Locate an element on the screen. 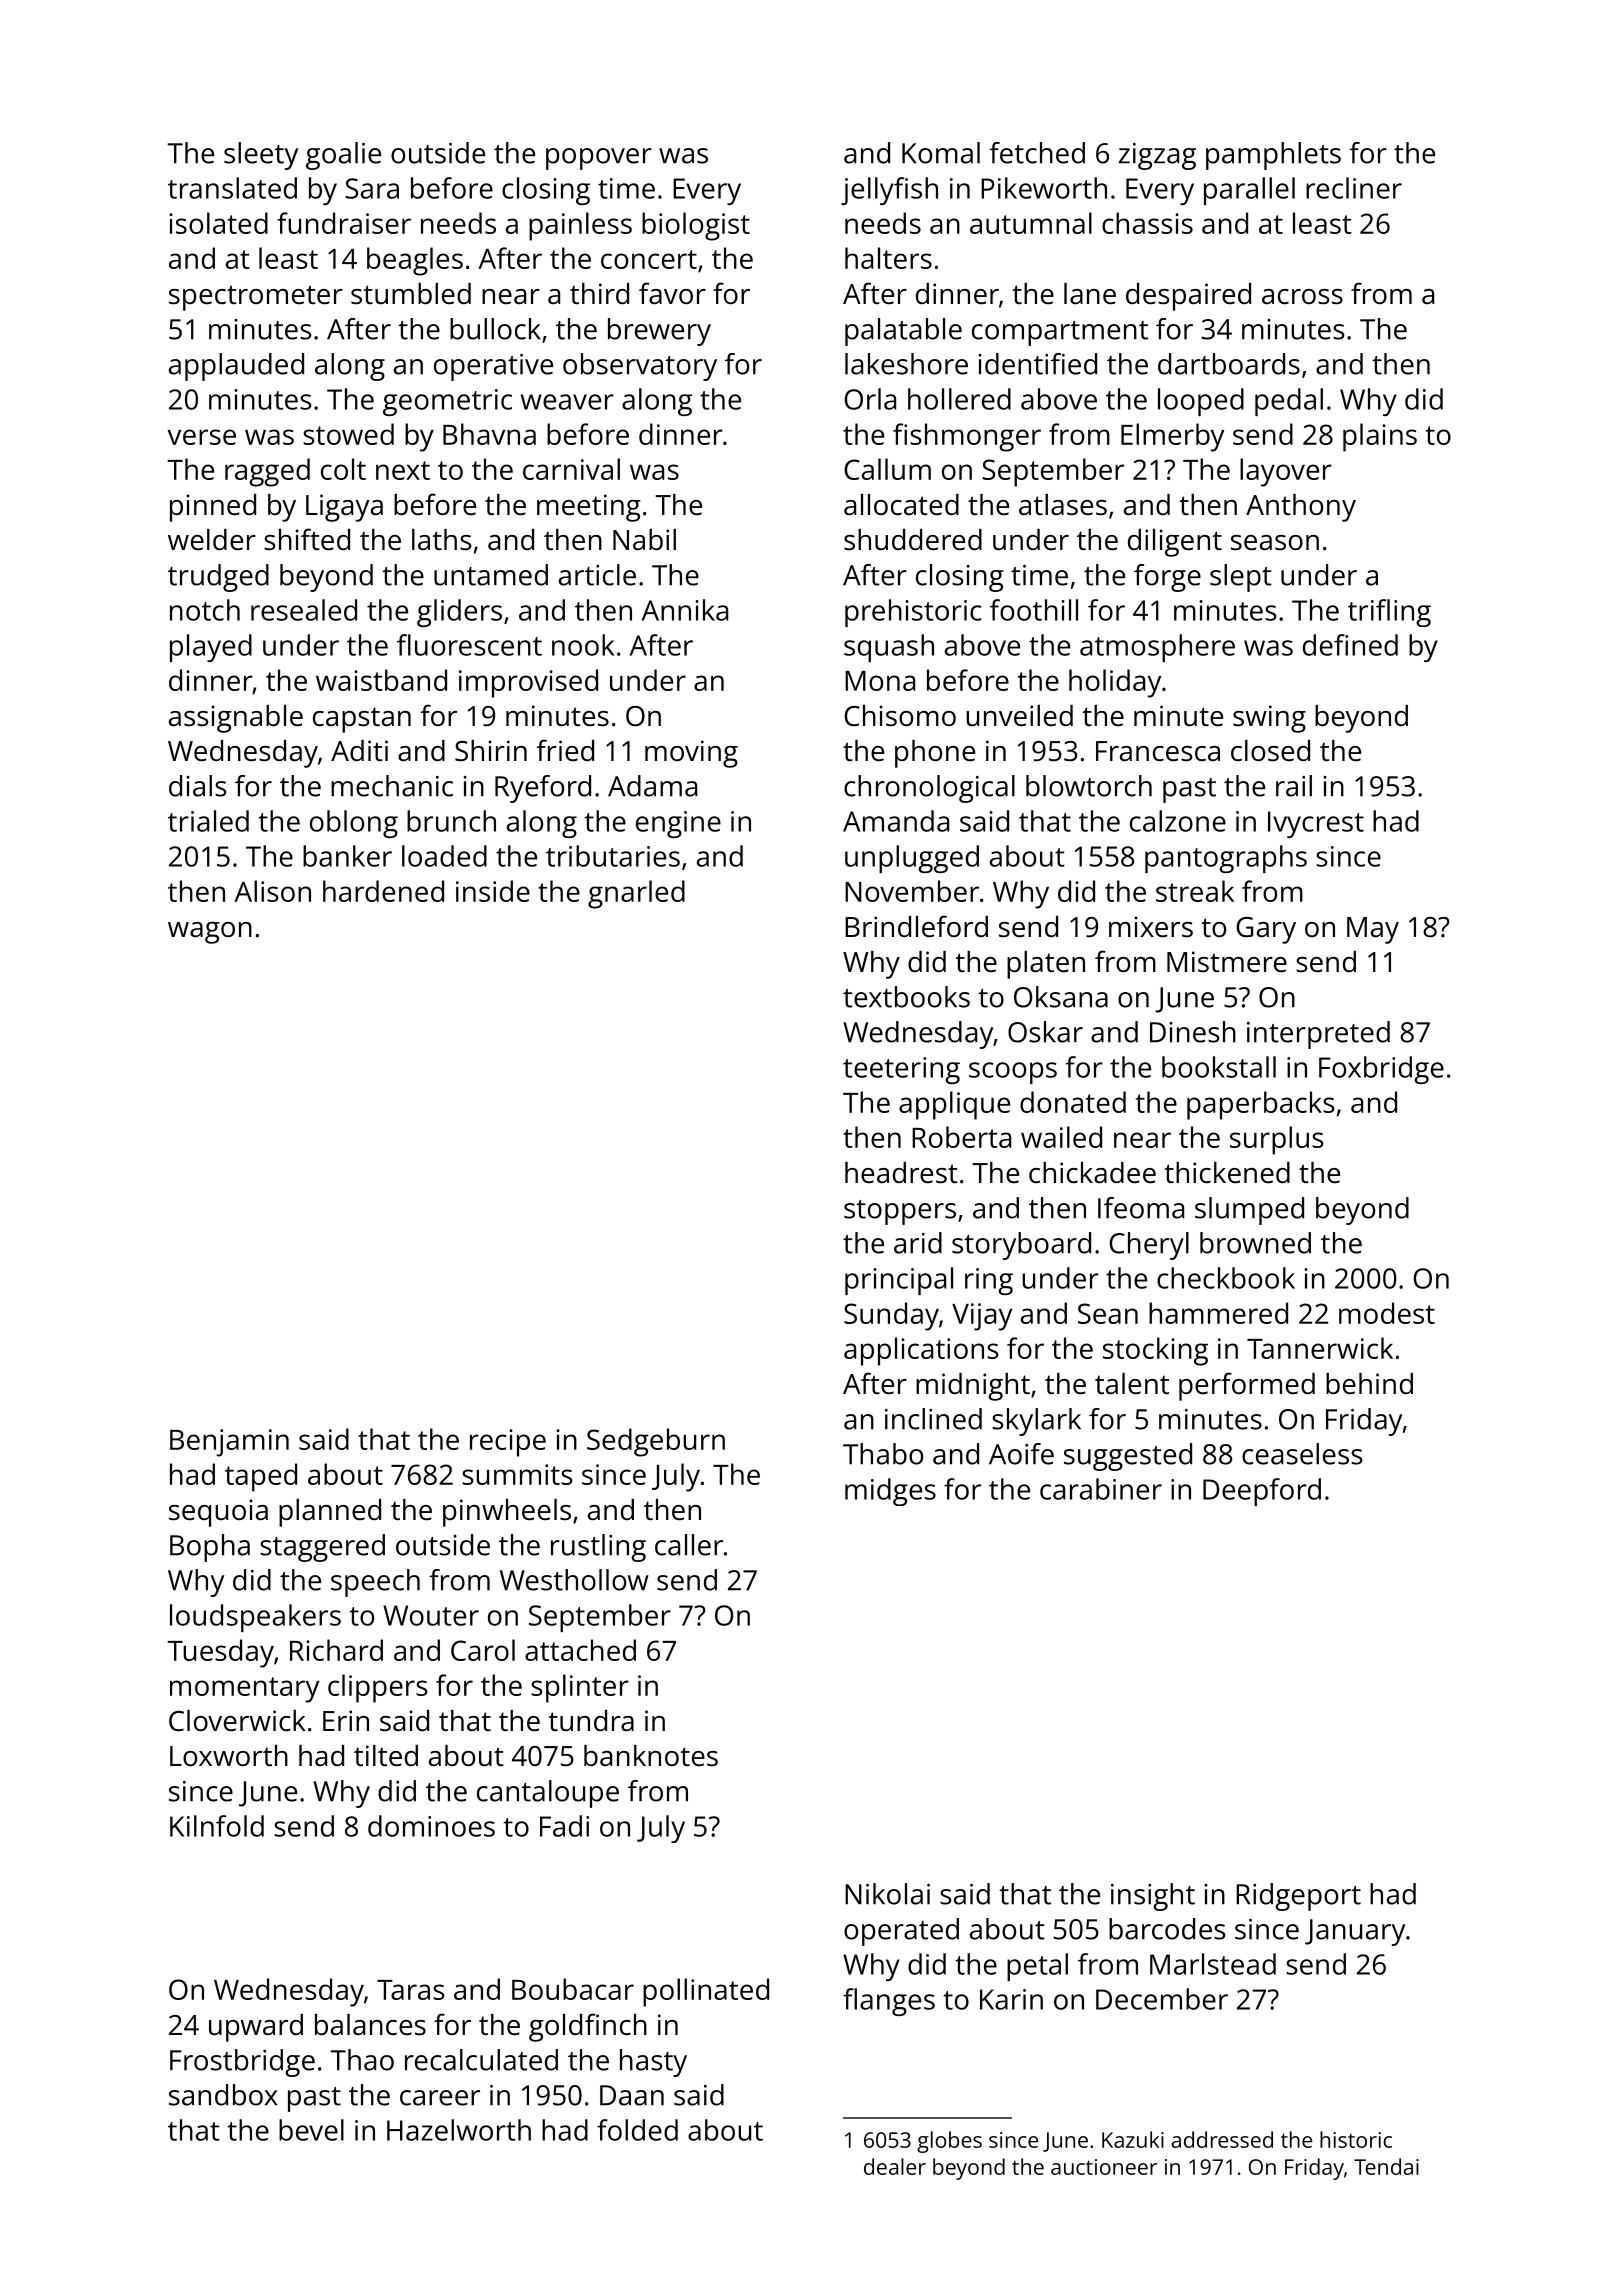  hardened is located at coordinates (383, 891).
